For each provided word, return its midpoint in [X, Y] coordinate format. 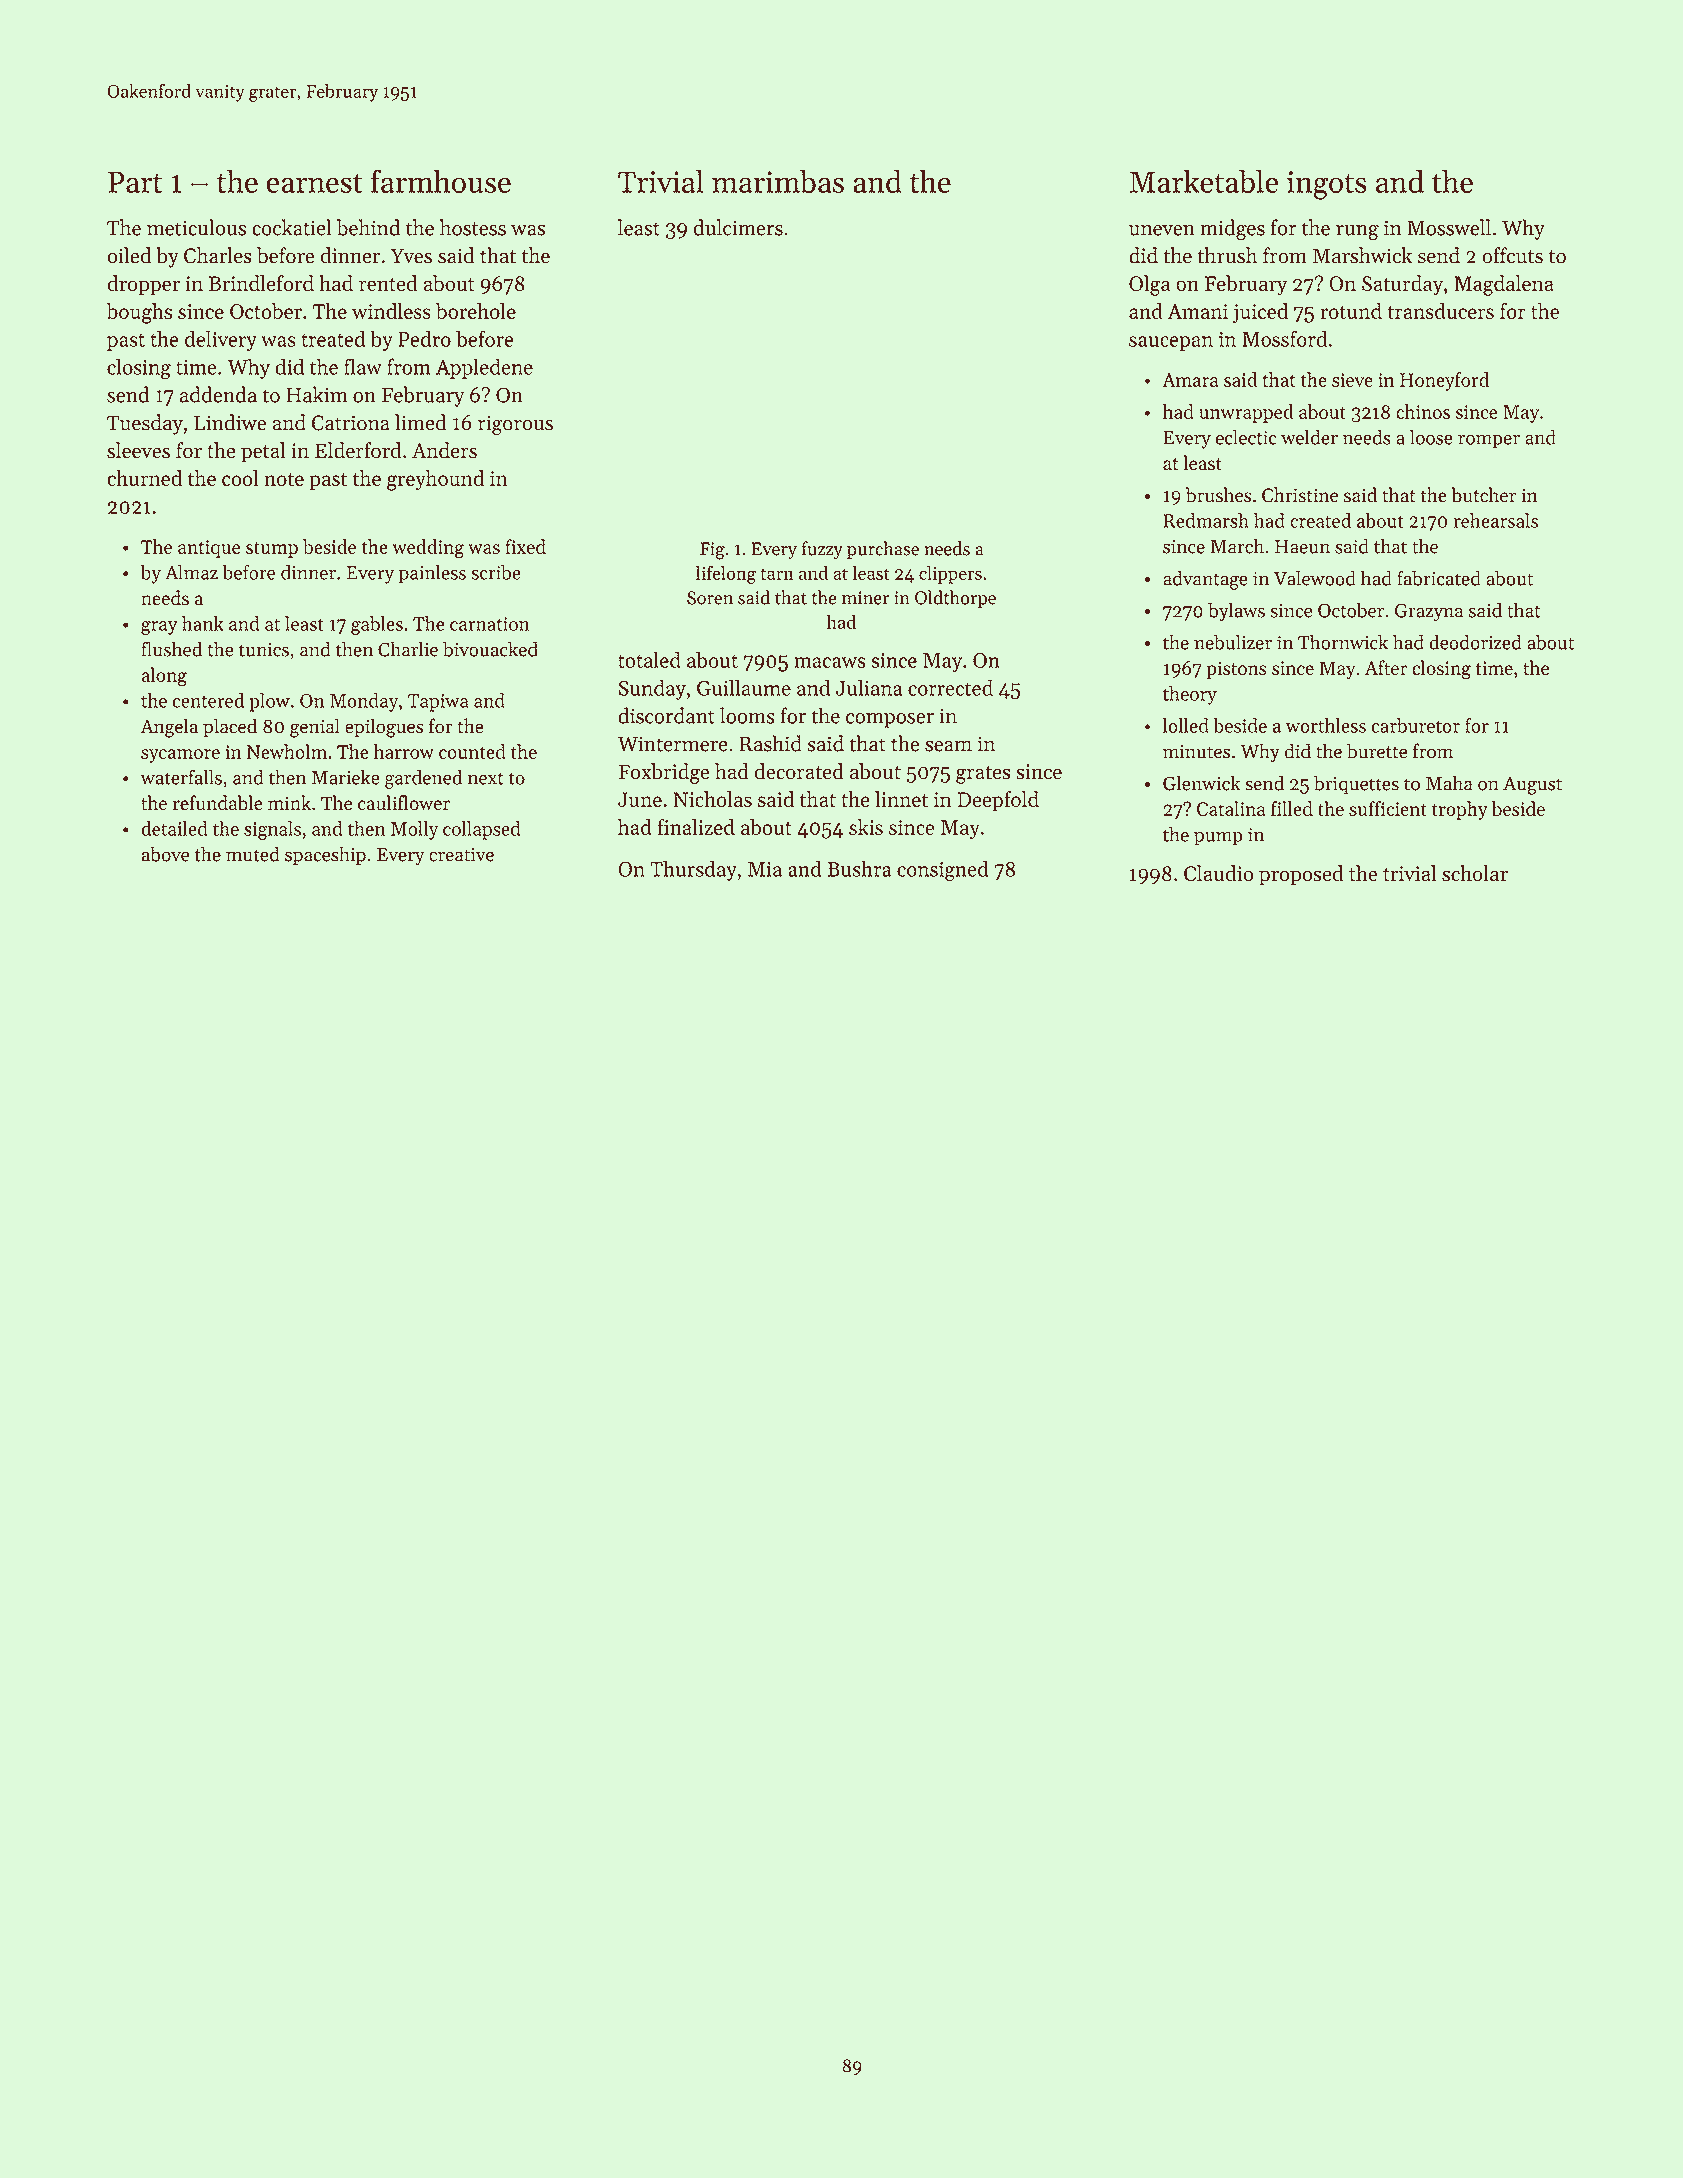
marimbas [778, 181]
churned [144, 478]
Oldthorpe [955, 599]
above [165, 854]
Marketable [1204, 181]
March [1237, 546]
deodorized [1475, 642]
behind [368, 227]
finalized [696, 826]
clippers [950, 575]
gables [377, 625]
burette [1377, 751]
